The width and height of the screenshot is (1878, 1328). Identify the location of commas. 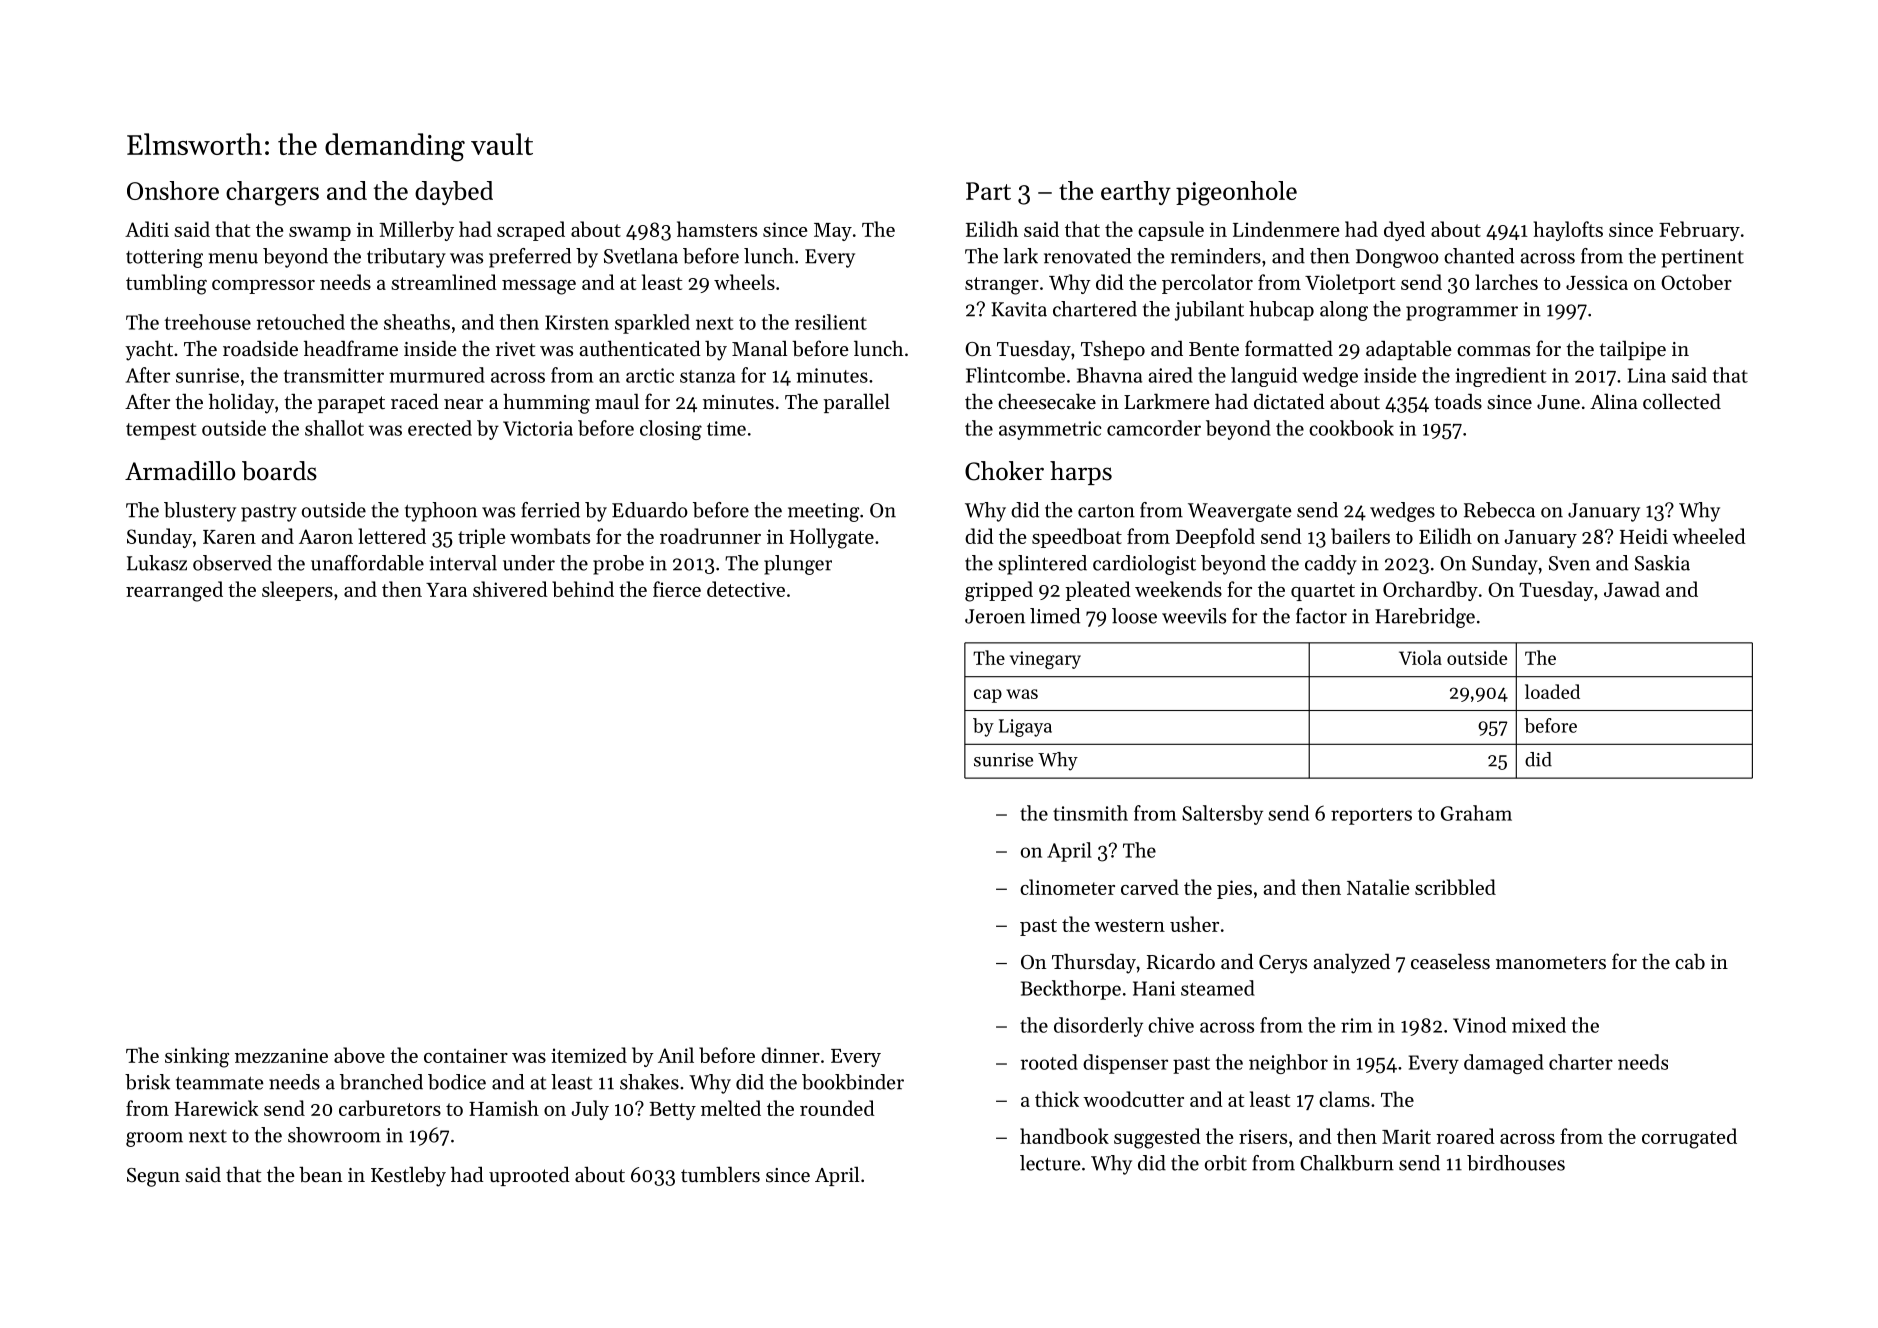
(1493, 351).
